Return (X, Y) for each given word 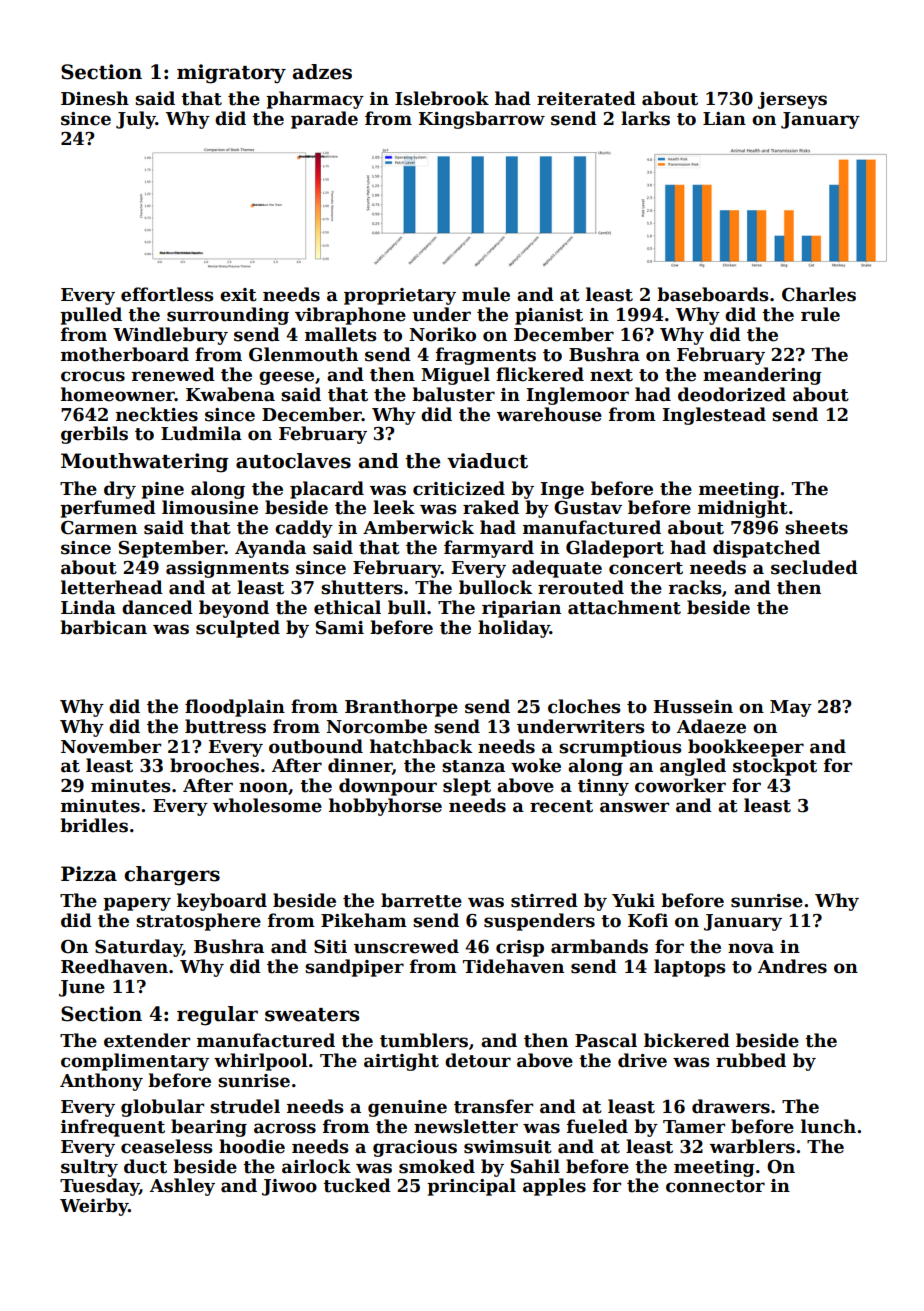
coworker (680, 785)
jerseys (792, 100)
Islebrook (442, 98)
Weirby (94, 1207)
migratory (231, 74)
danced (157, 607)
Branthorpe (401, 708)
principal (471, 1187)
